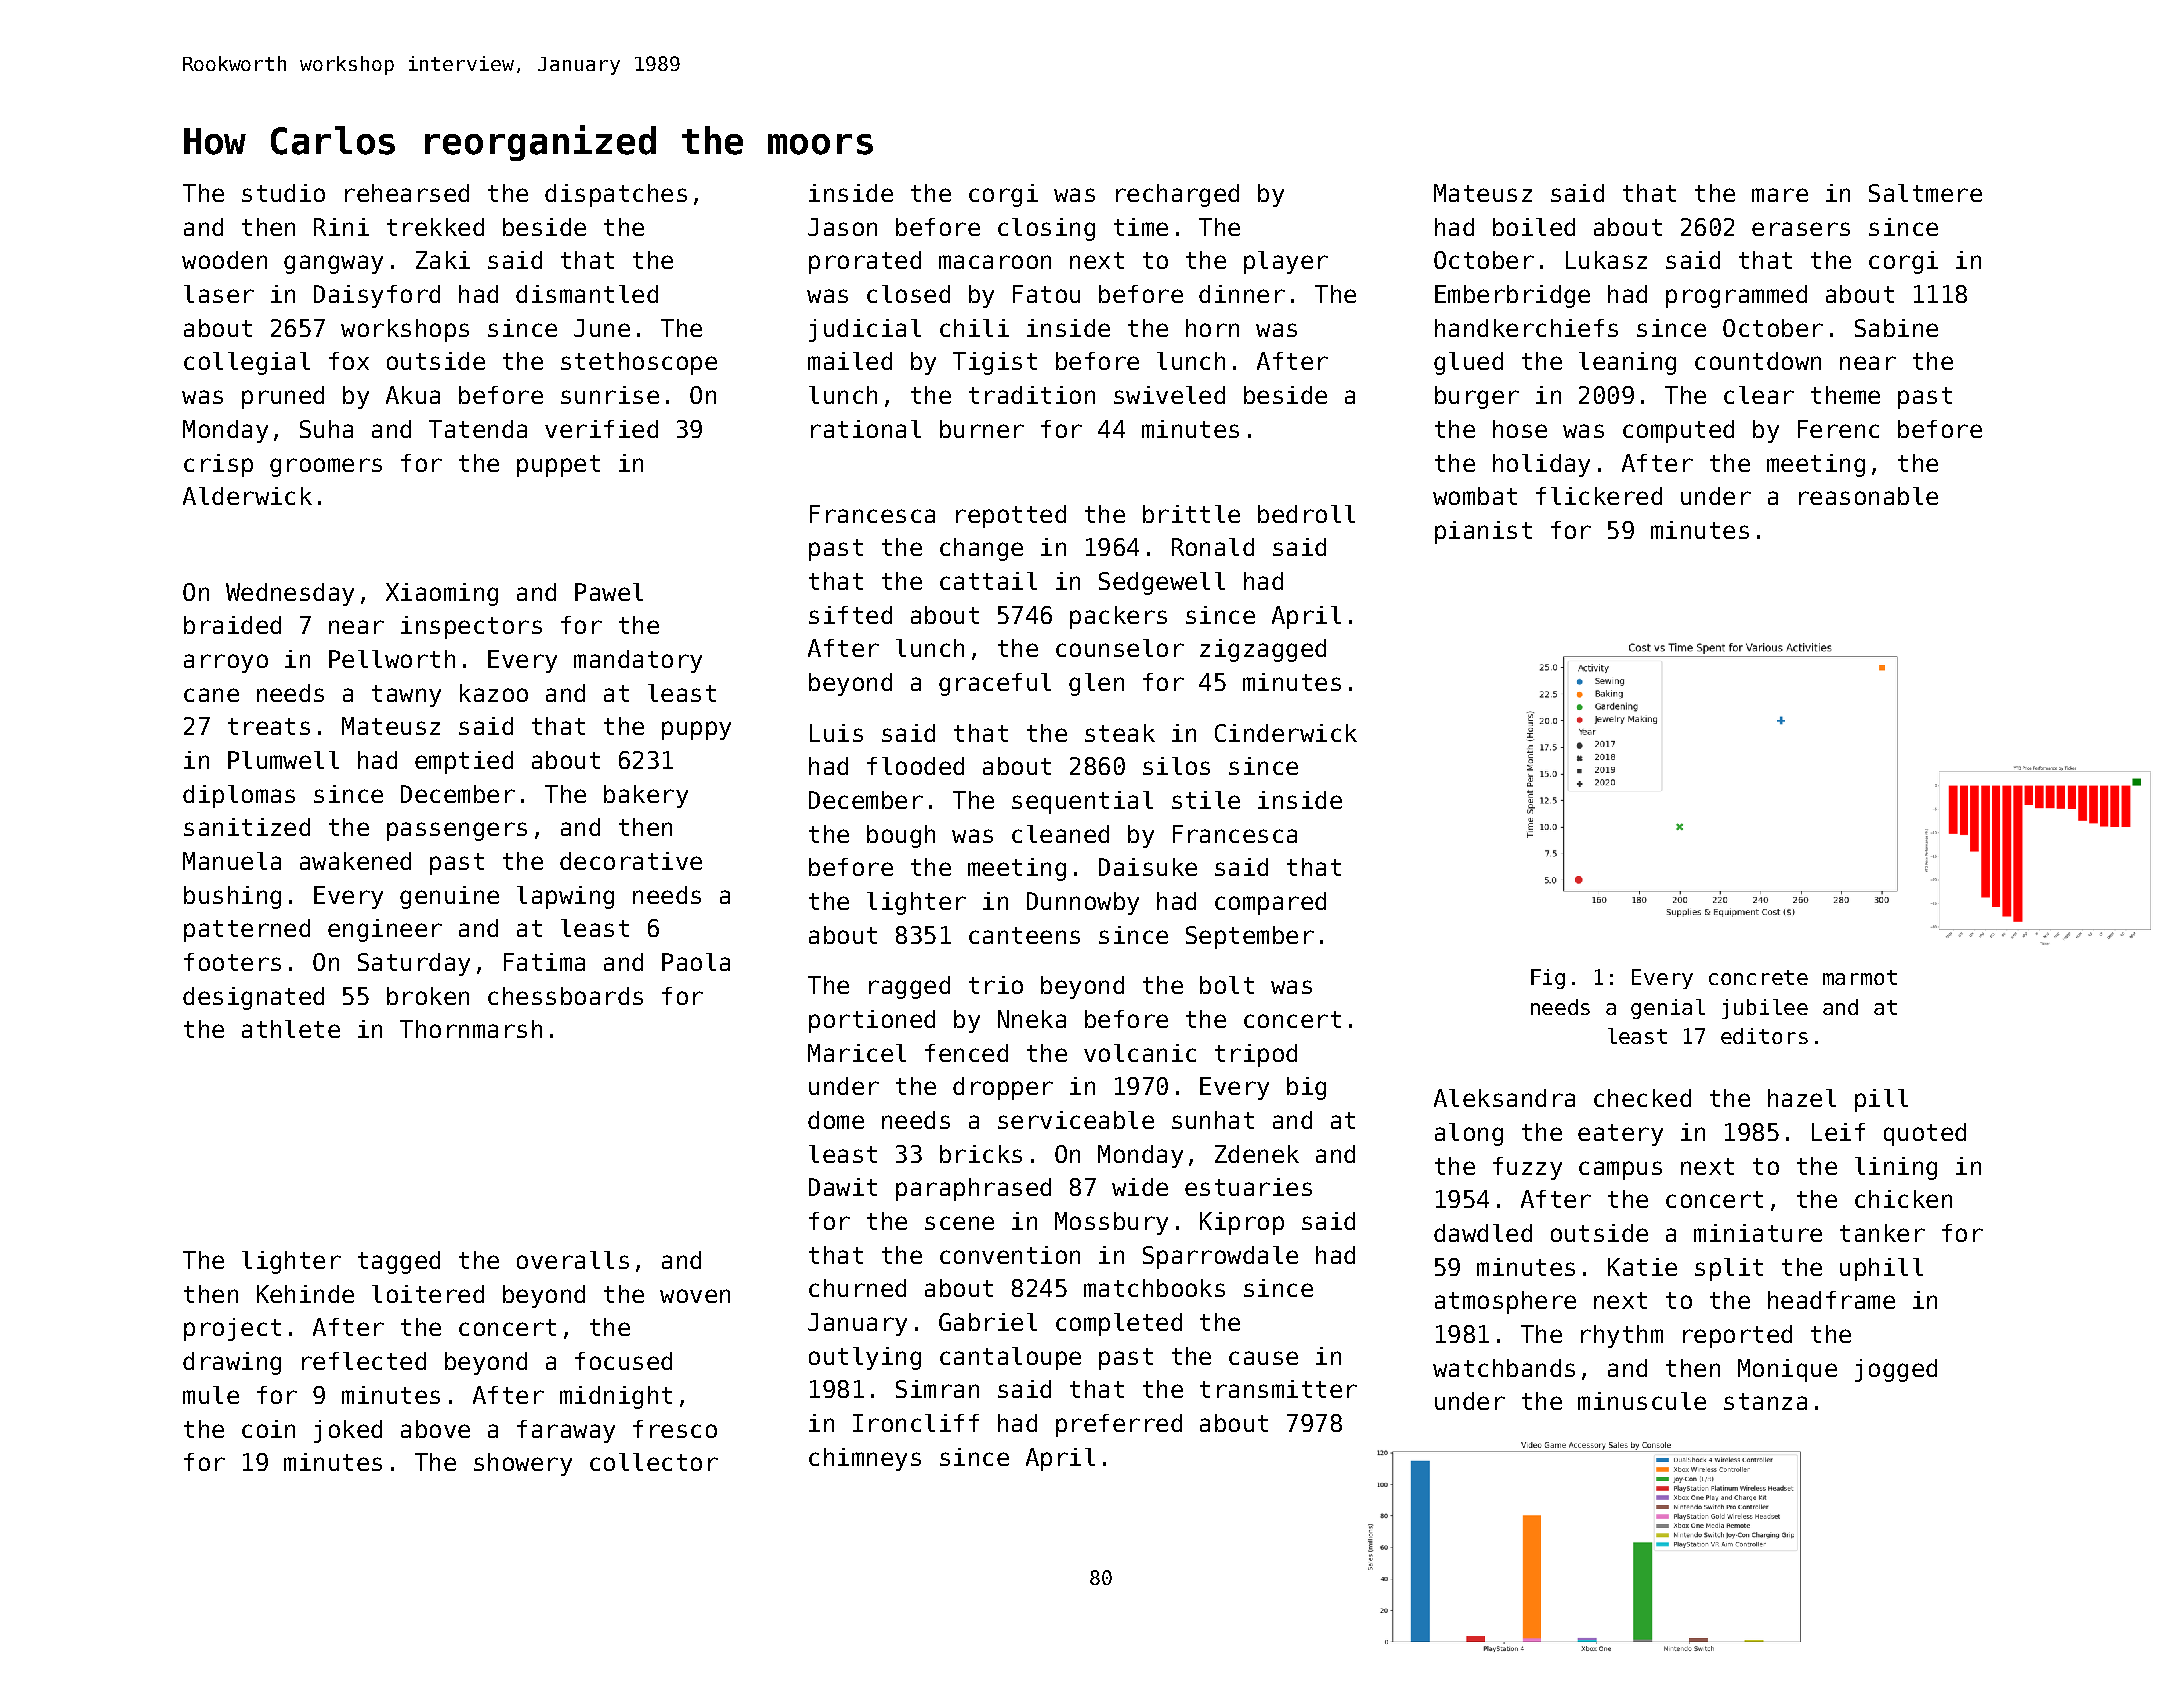  Describe the element at coordinates (1860, 977) in the page. I see `marmot` at that location.
